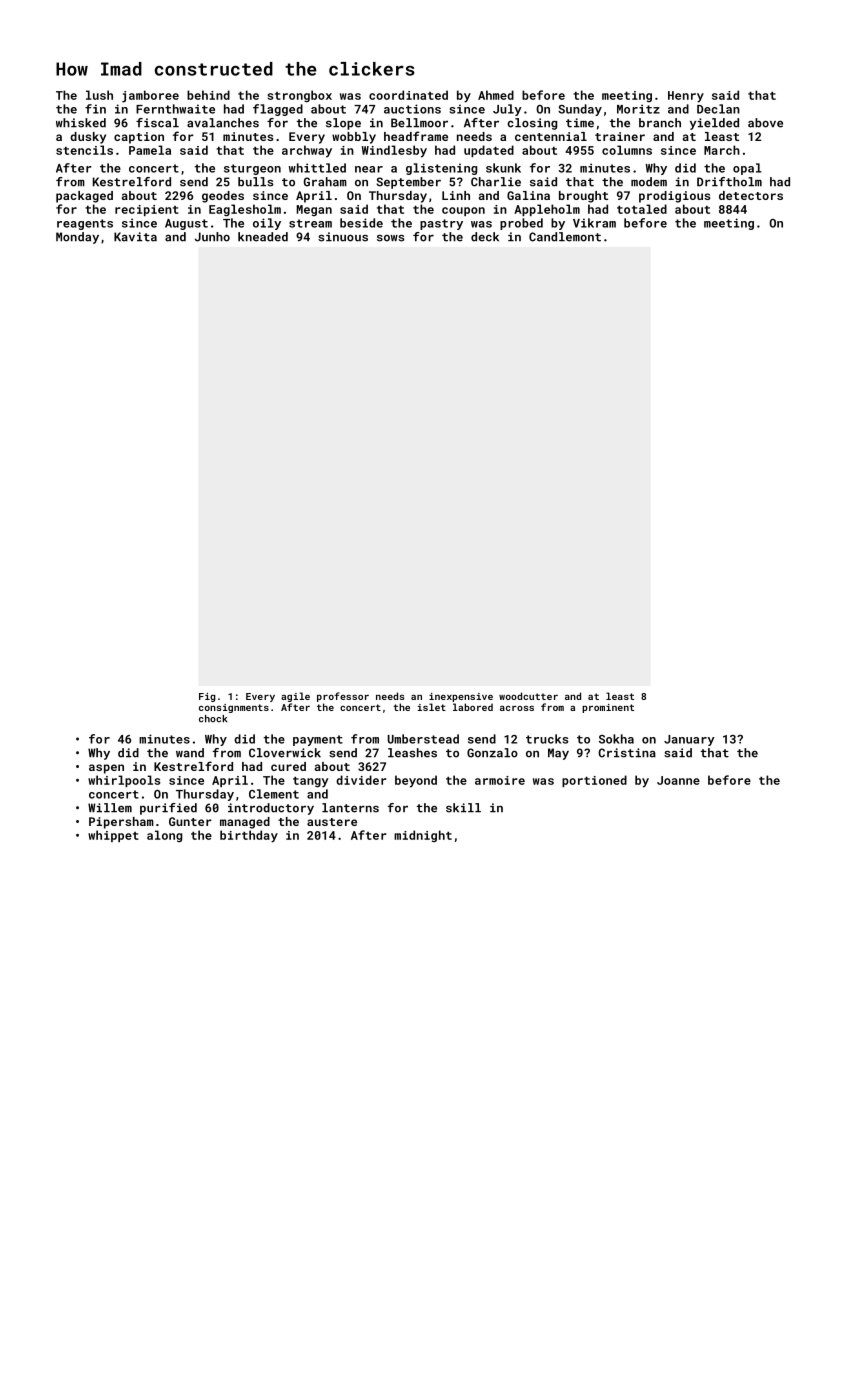  Describe the element at coordinates (77, 238) in the screenshot. I see `Monday` at that location.
